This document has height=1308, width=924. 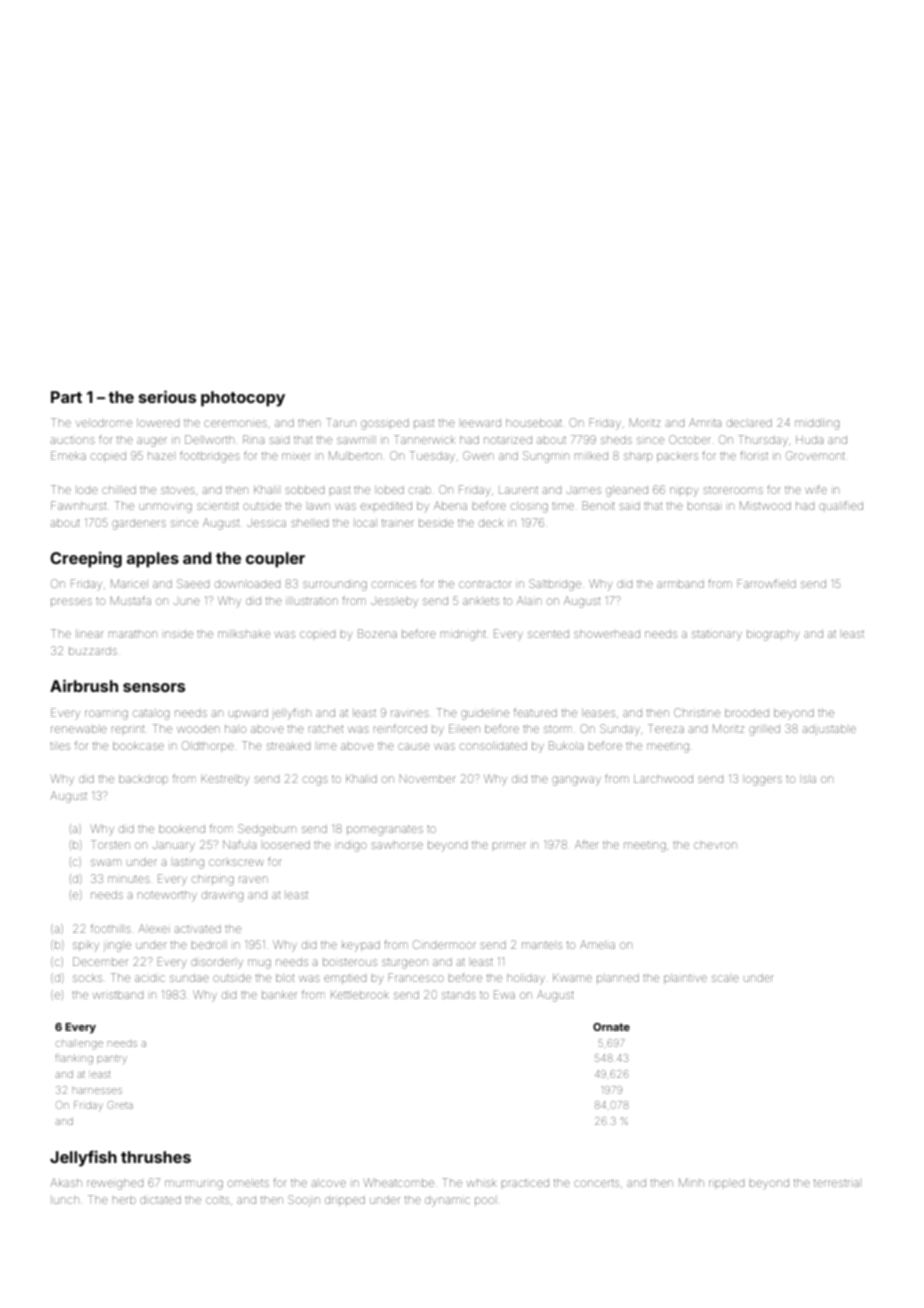 I want to click on Gwen, so click(x=478, y=455).
